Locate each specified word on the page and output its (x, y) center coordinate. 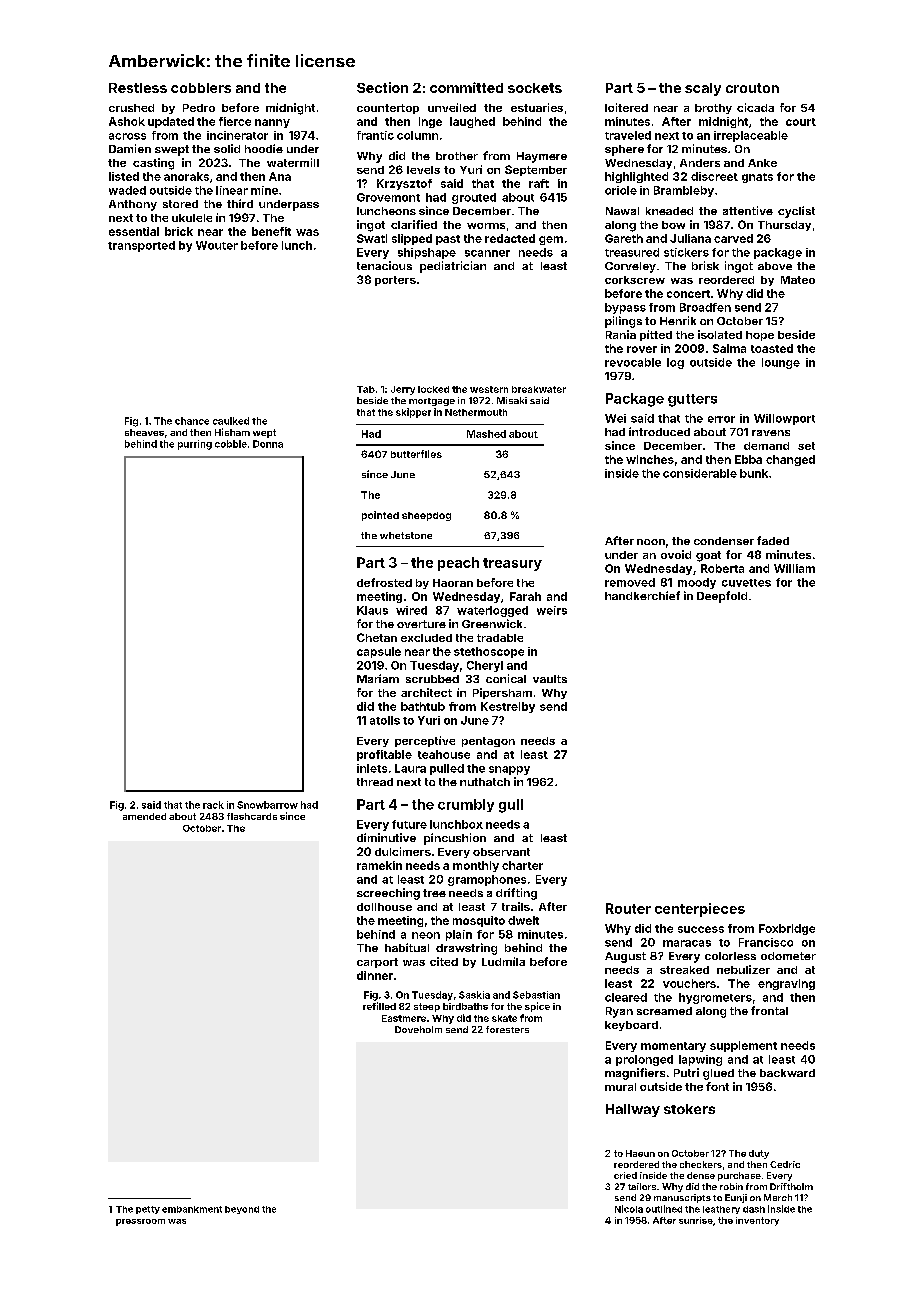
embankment (192, 1209)
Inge (430, 122)
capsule (379, 652)
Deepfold (722, 597)
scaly (703, 89)
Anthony (133, 205)
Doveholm (418, 1029)
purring (195, 445)
